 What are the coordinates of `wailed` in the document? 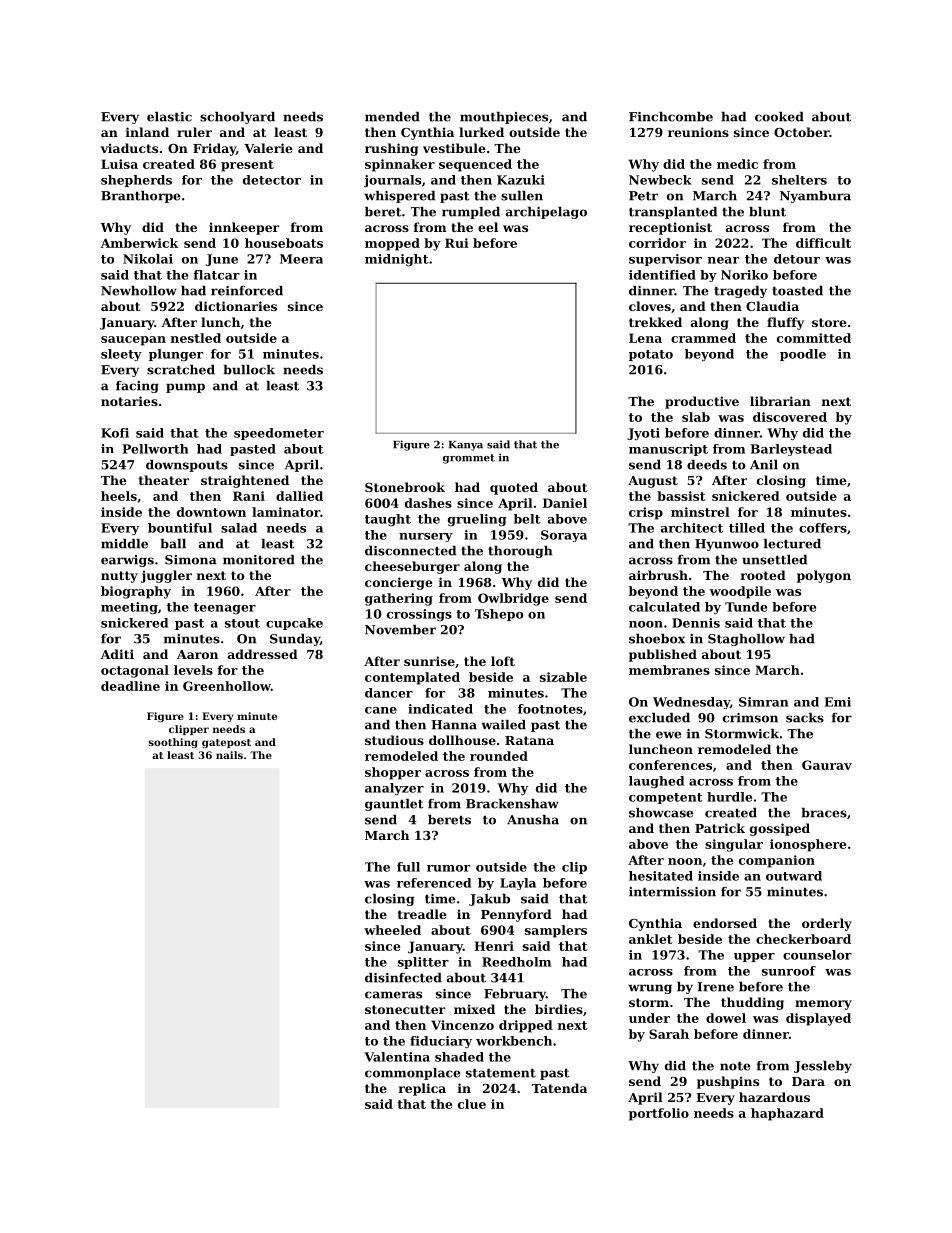 It's located at (503, 725).
